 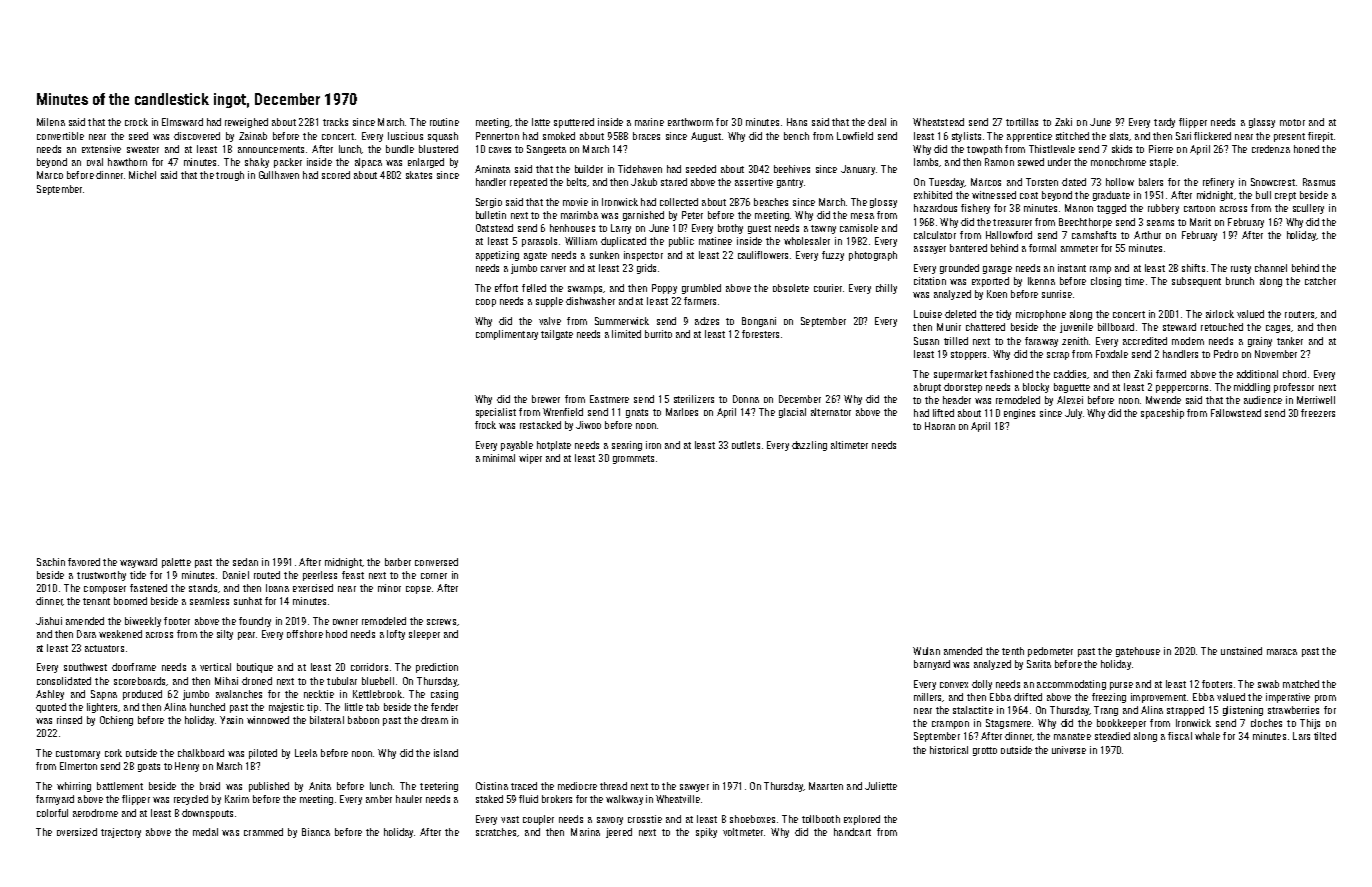 What do you see at coordinates (1180, 736) in the page?
I see `fiscal` at bounding box center [1180, 736].
